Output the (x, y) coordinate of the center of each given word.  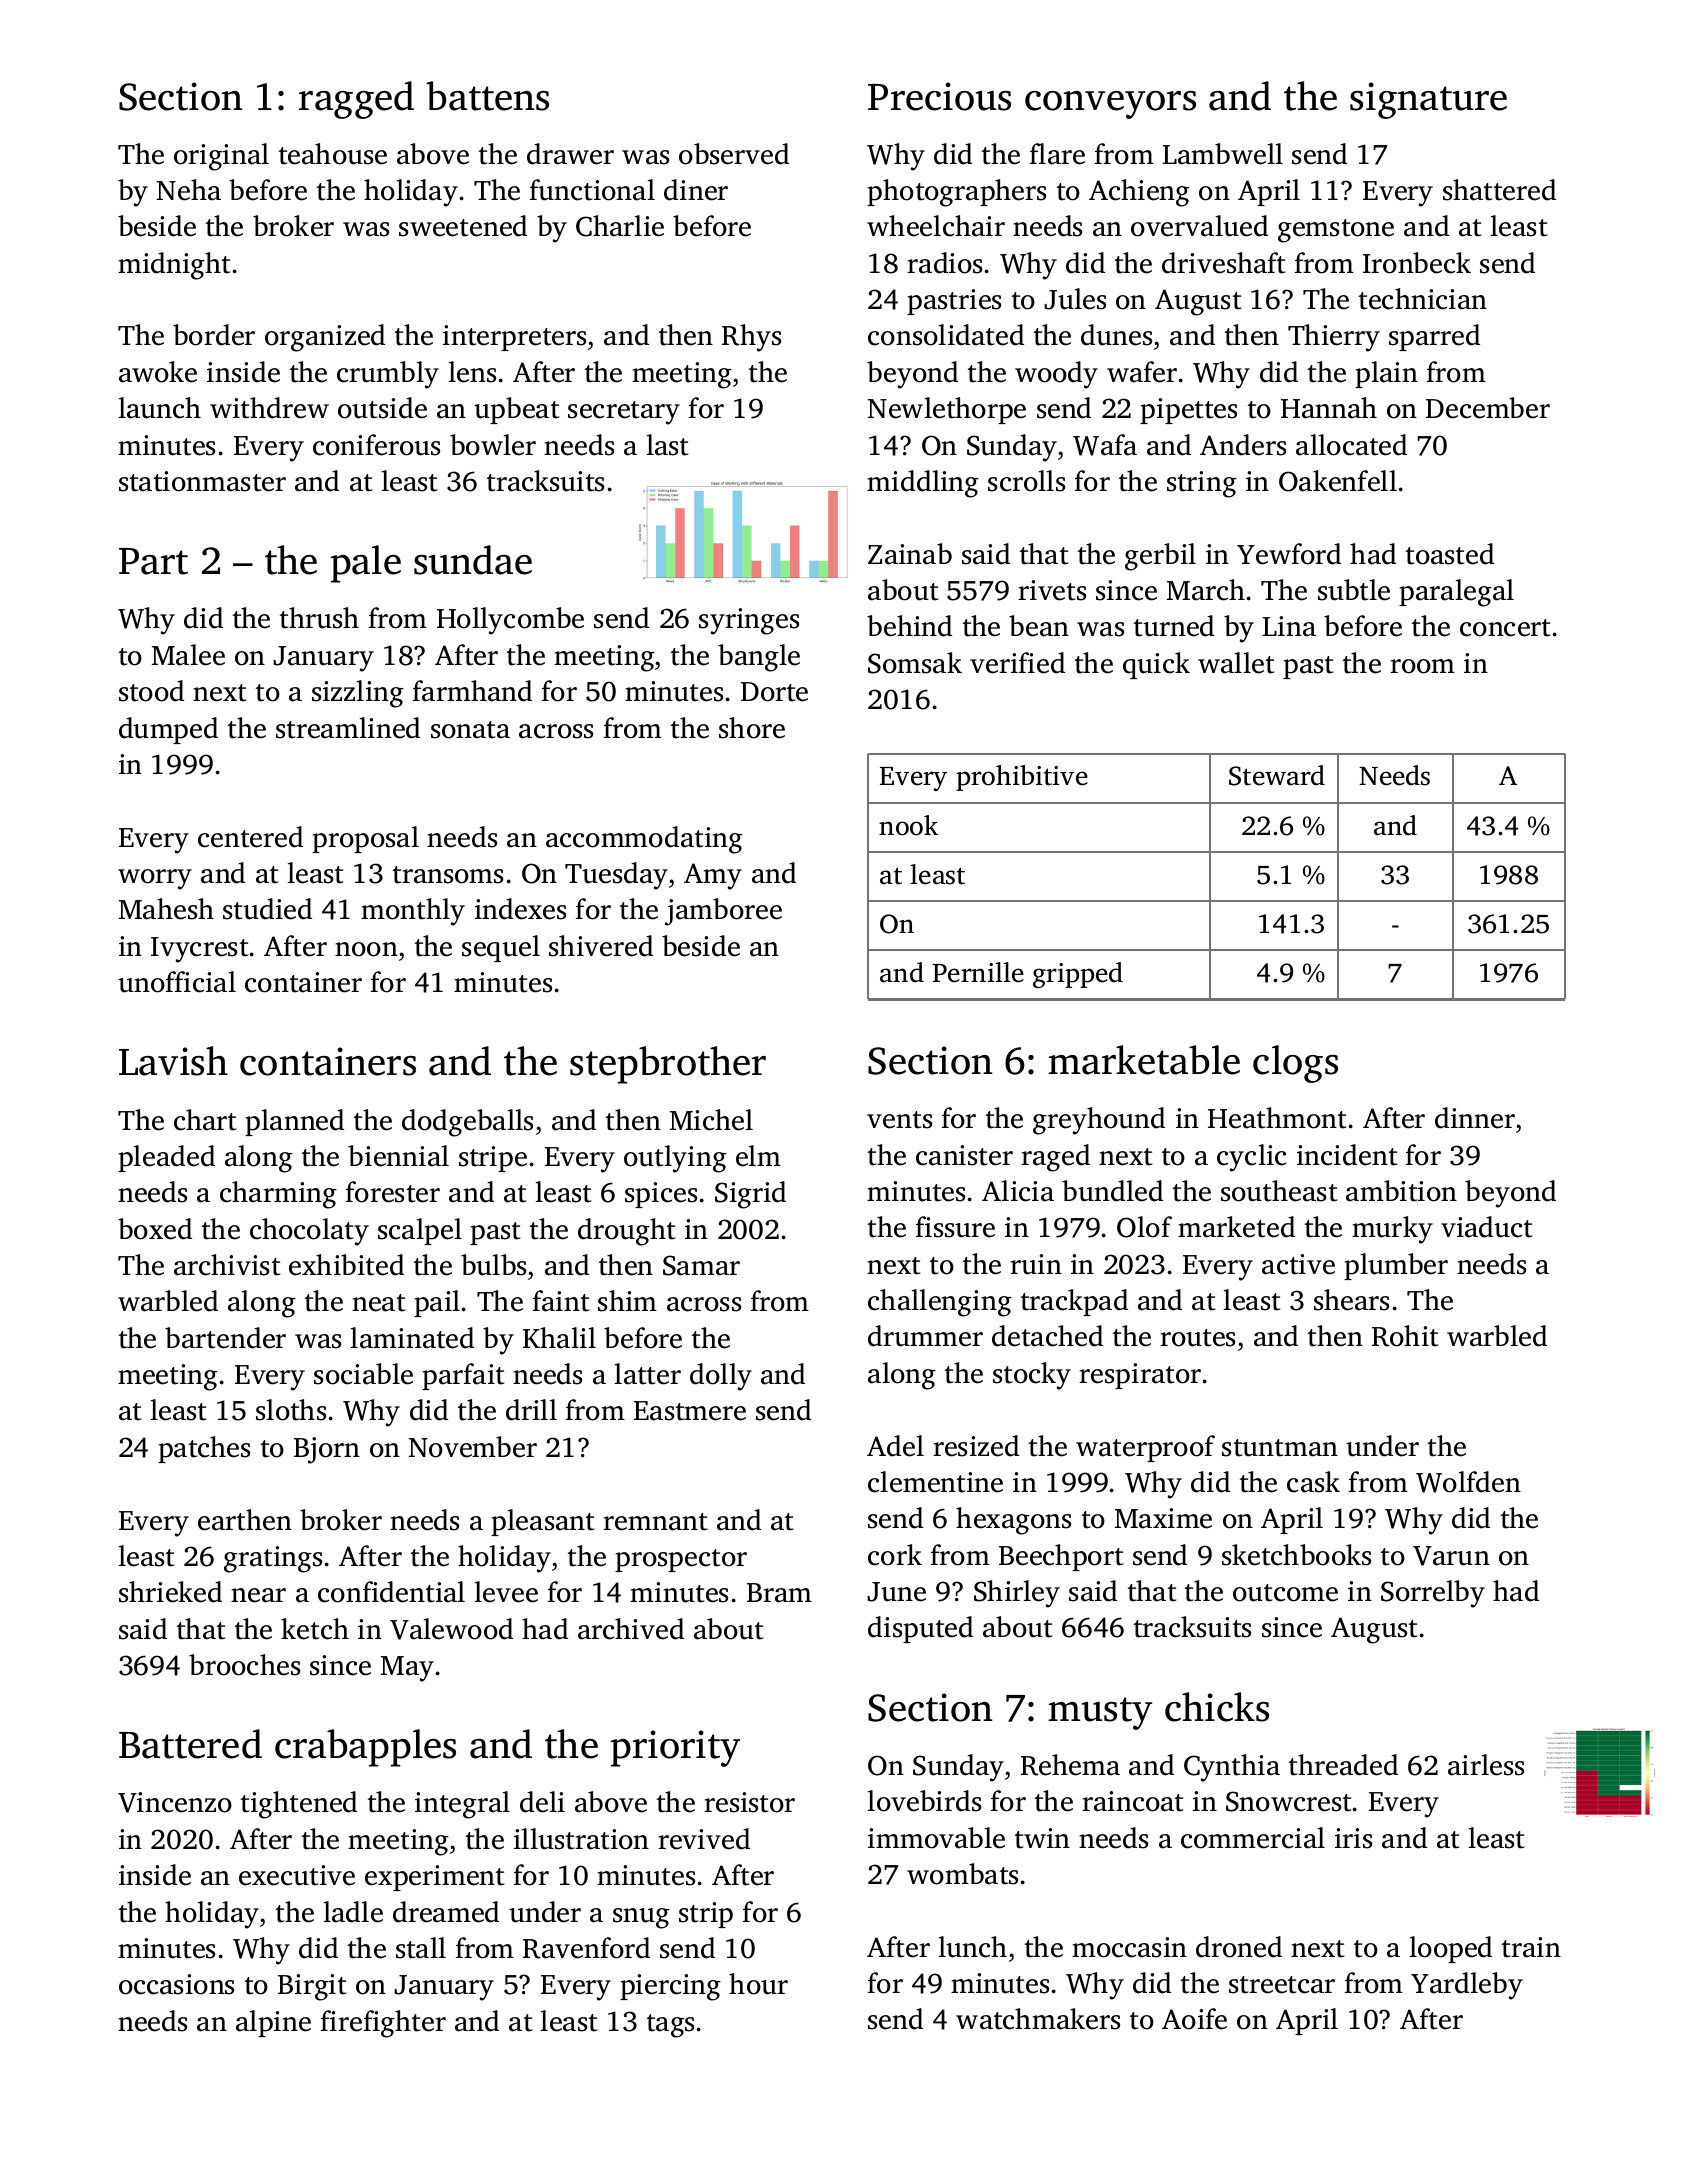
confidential (391, 1592)
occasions (176, 1984)
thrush (319, 618)
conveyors (1110, 105)
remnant (655, 1522)
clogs (1295, 1064)
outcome (1285, 1593)
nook (908, 825)
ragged (356, 100)
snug (641, 1918)
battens (487, 96)
